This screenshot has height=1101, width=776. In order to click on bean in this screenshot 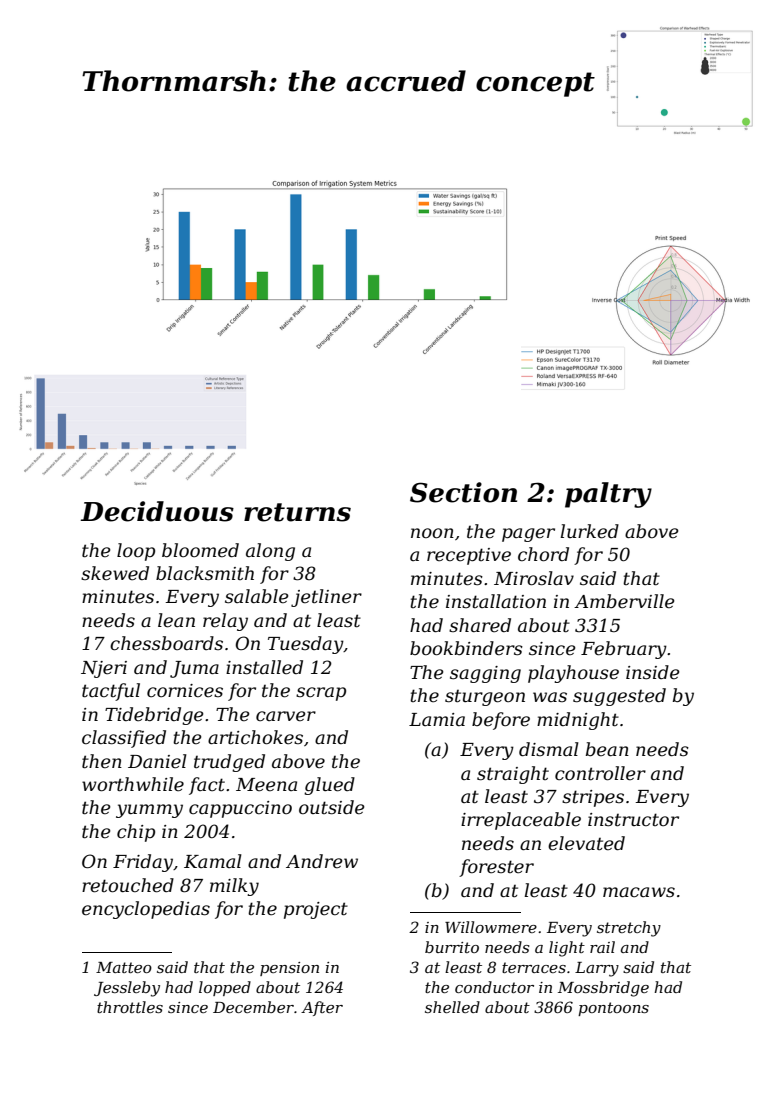, I will do `click(607, 749)`.
